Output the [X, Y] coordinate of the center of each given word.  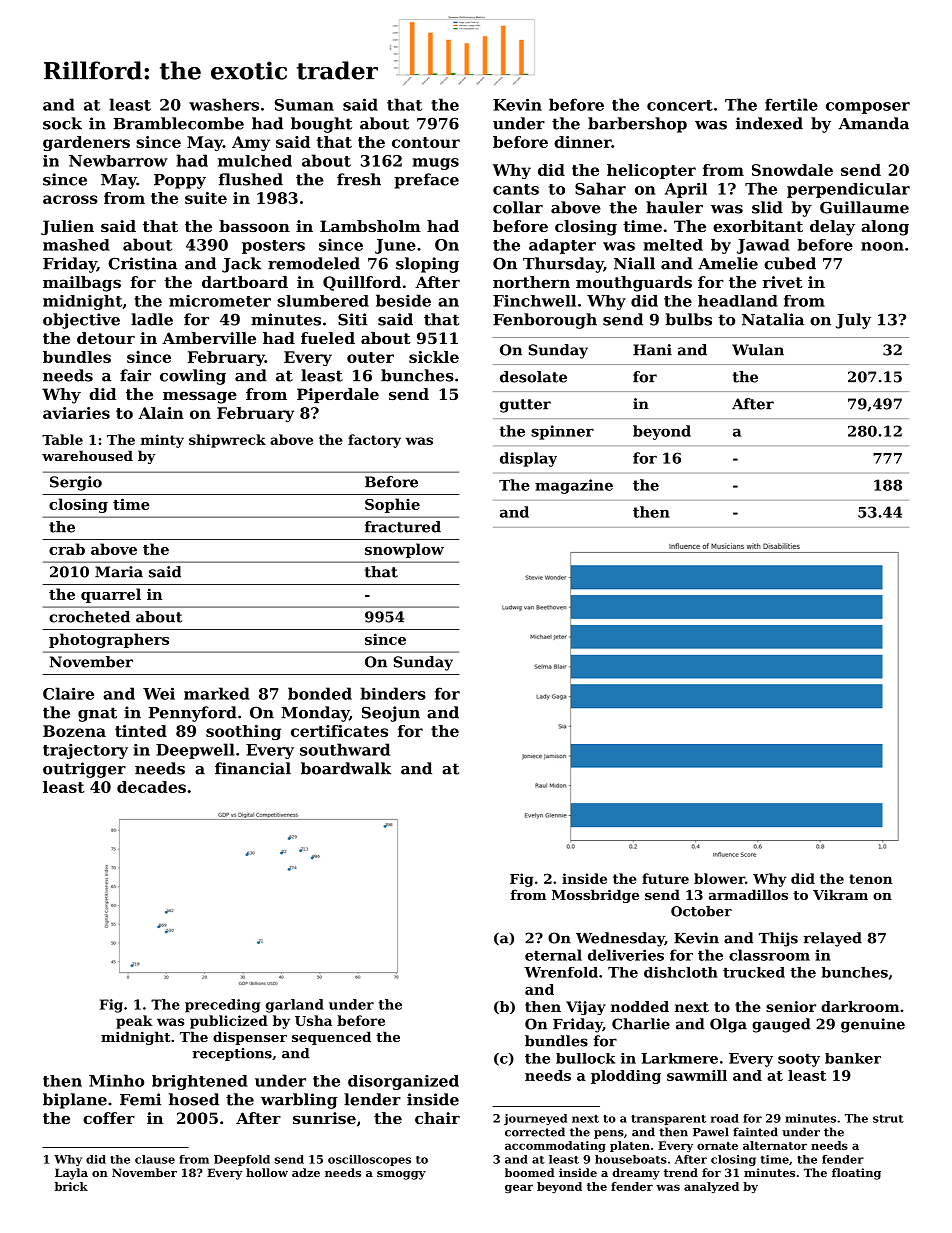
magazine [574, 486]
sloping [427, 265]
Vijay [586, 1008]
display [528, 459]
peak [134, 1022]
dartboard [245, 282]
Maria [119, 572]
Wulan [758, 350]
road [725, 1118]
